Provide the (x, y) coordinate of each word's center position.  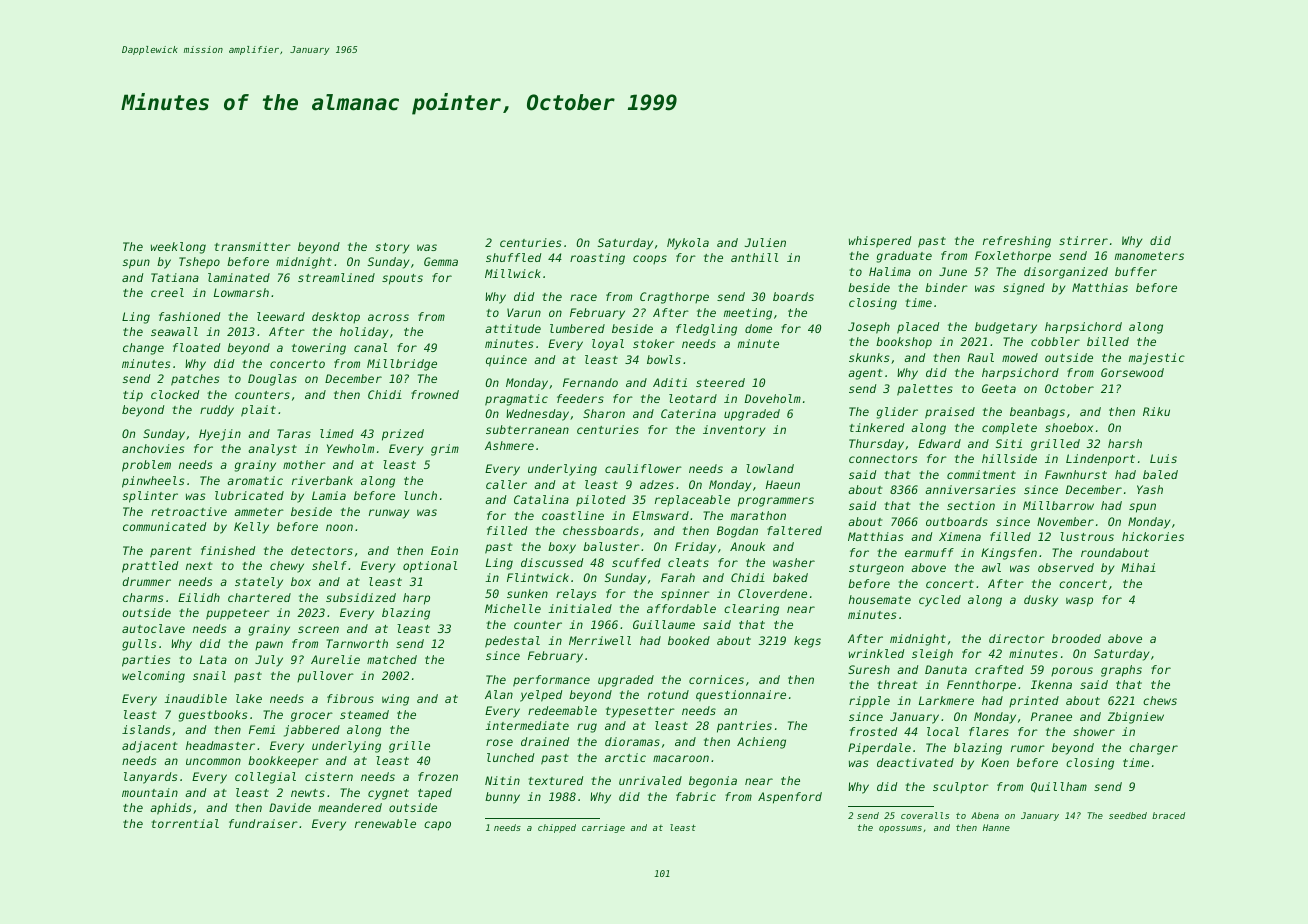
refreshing (1017, 242)
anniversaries (970, 489)
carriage (603, 828)
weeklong (178, 248)
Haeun (783, 484)
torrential (185, 823)
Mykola (688, 244)
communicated (165, 526)
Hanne (996, 827)
